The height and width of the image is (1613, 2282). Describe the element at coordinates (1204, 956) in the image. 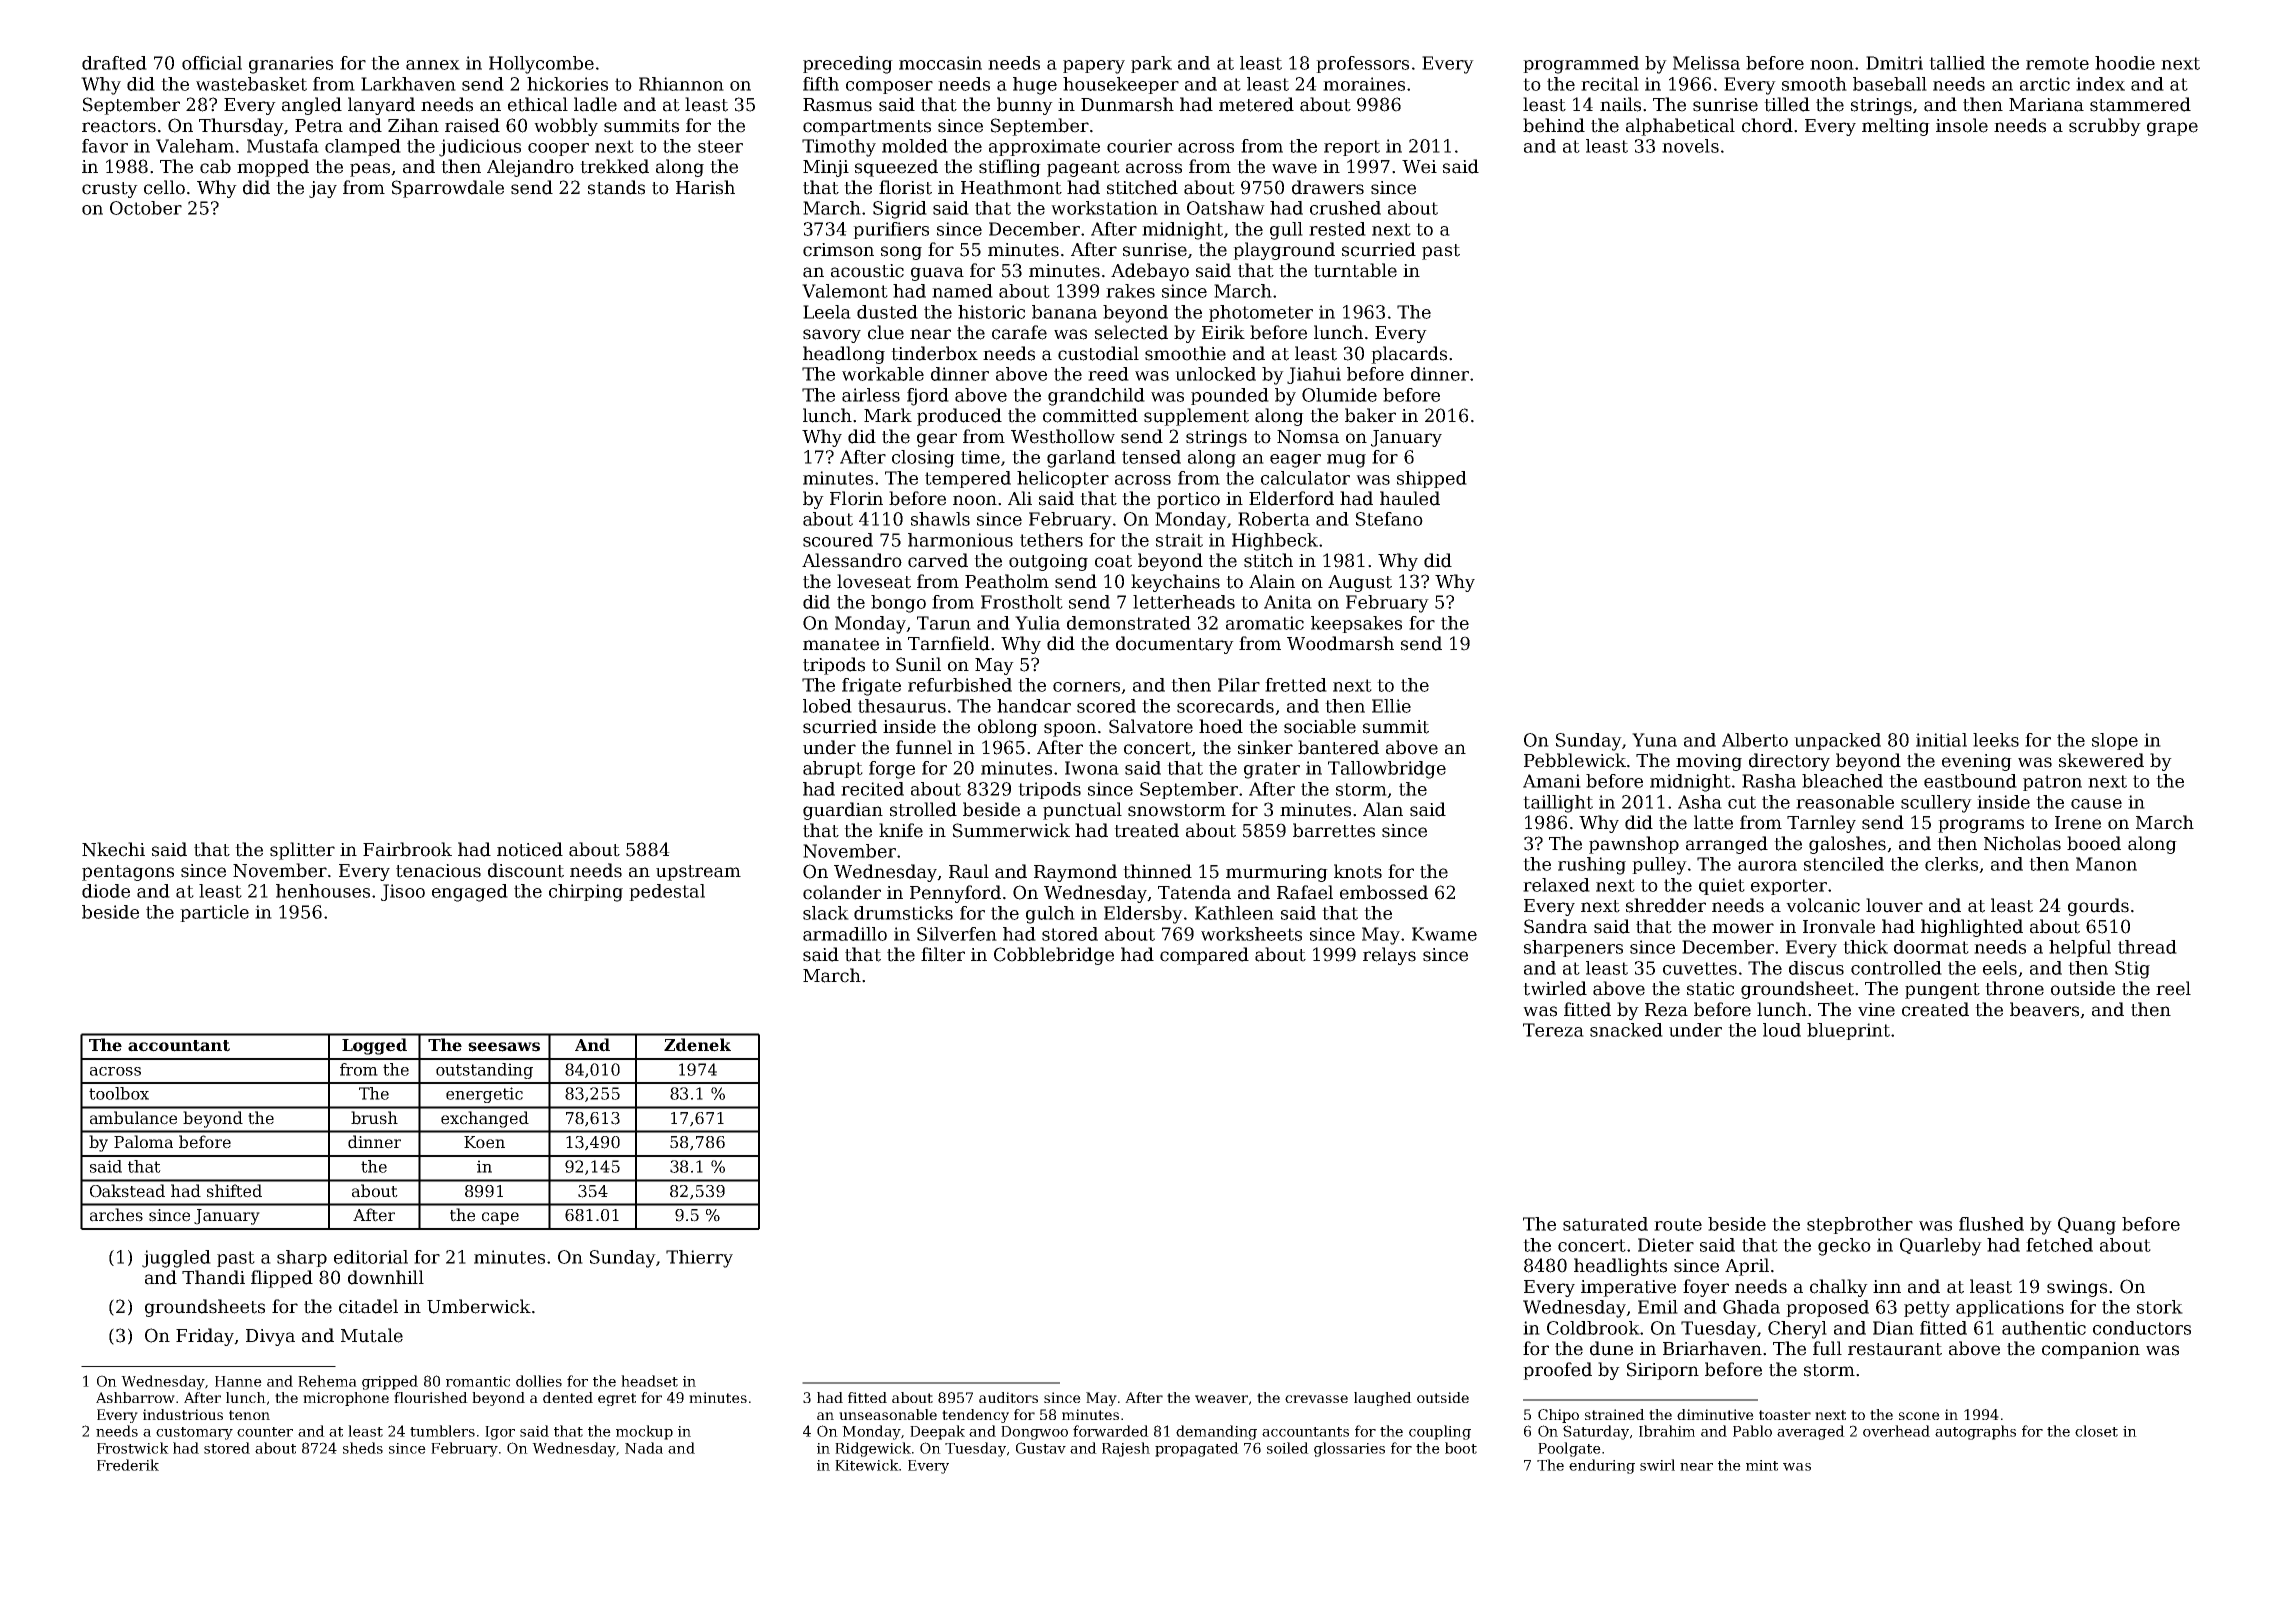

I see `compared` at that location.
